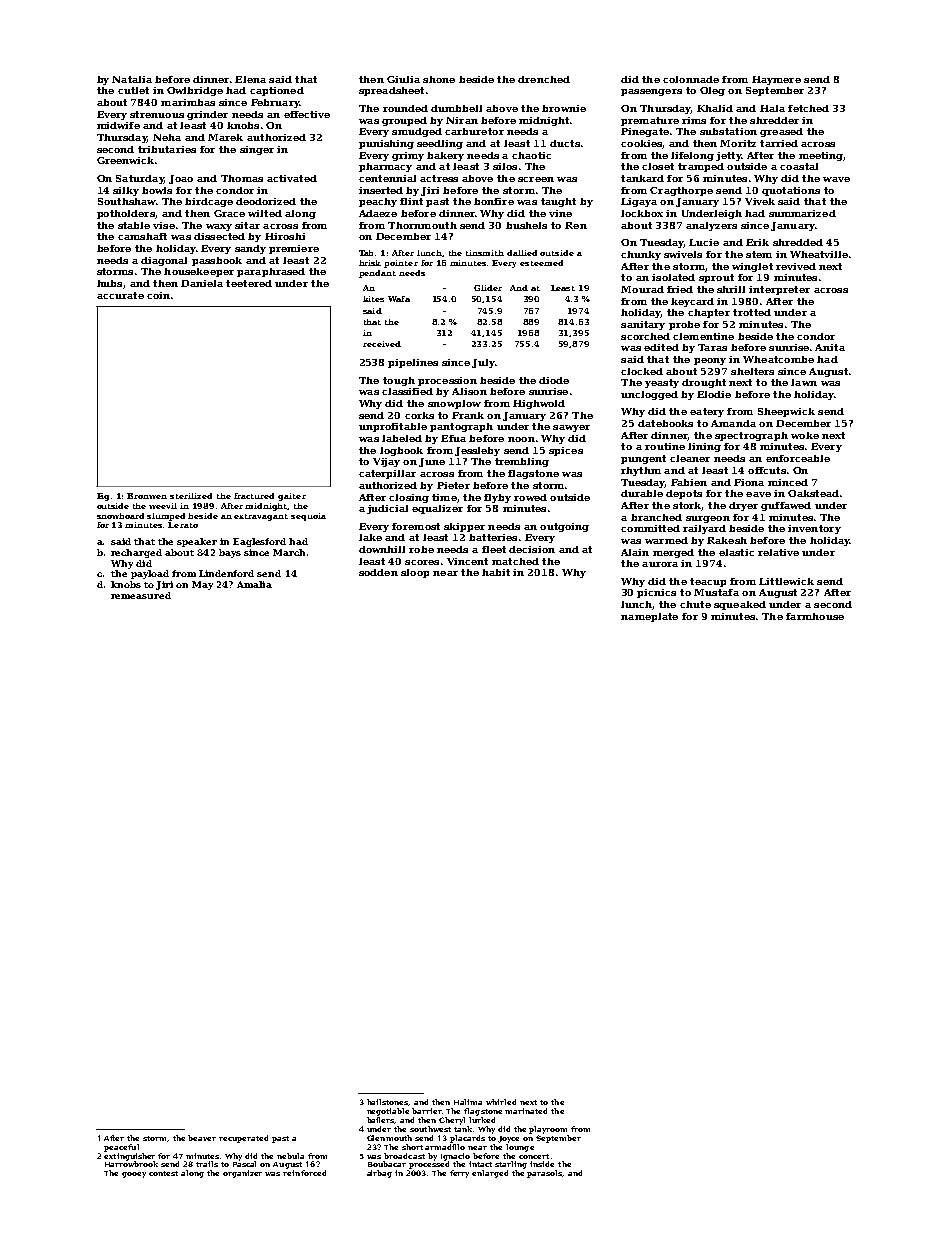 The image size is (952, 1233). What do you see at coordinates (439, 79) in the screenshot?
I see `shone` at bounding box center [439, 79].
